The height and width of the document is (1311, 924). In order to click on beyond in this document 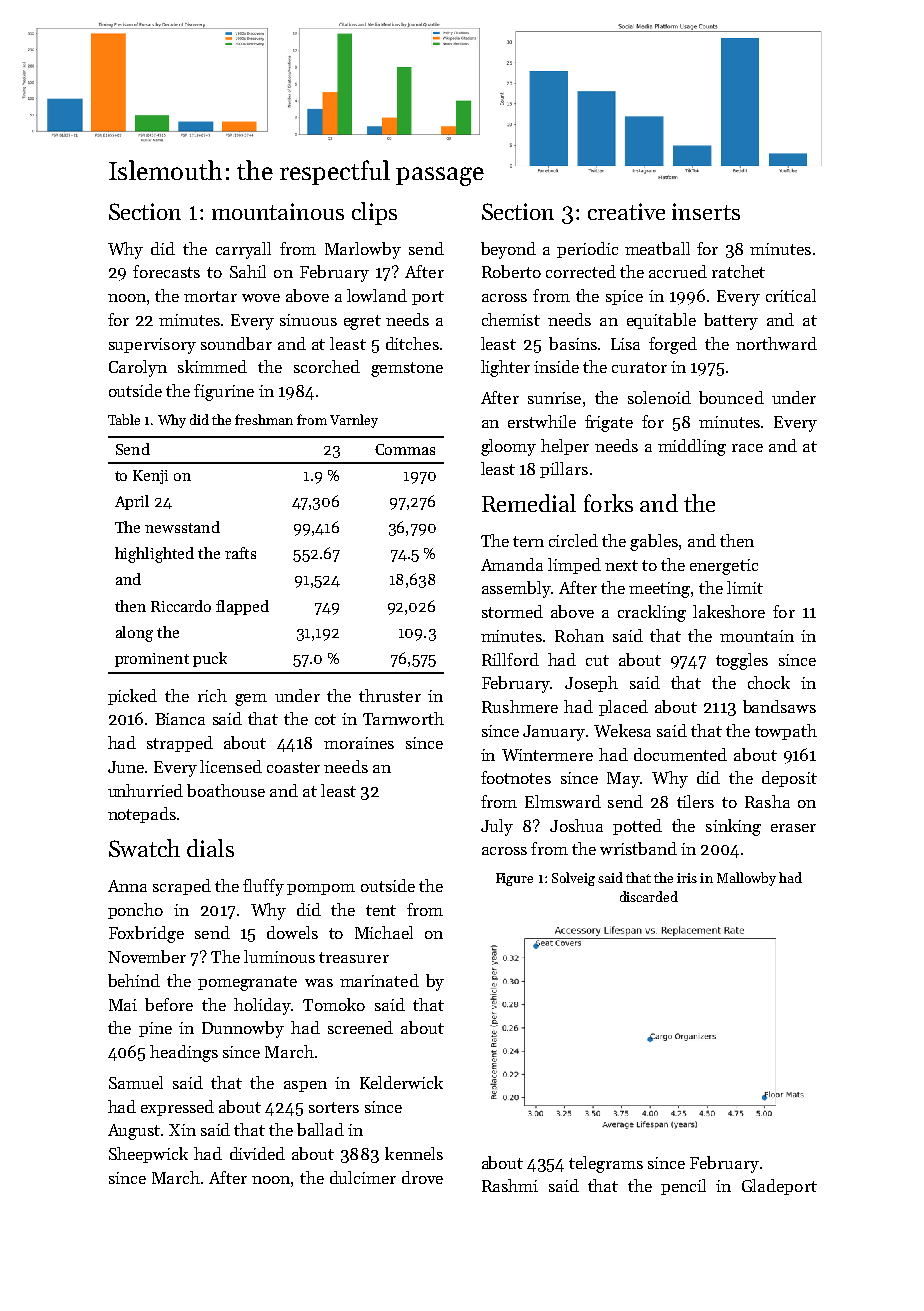, I will do `click(508, 250)`.
